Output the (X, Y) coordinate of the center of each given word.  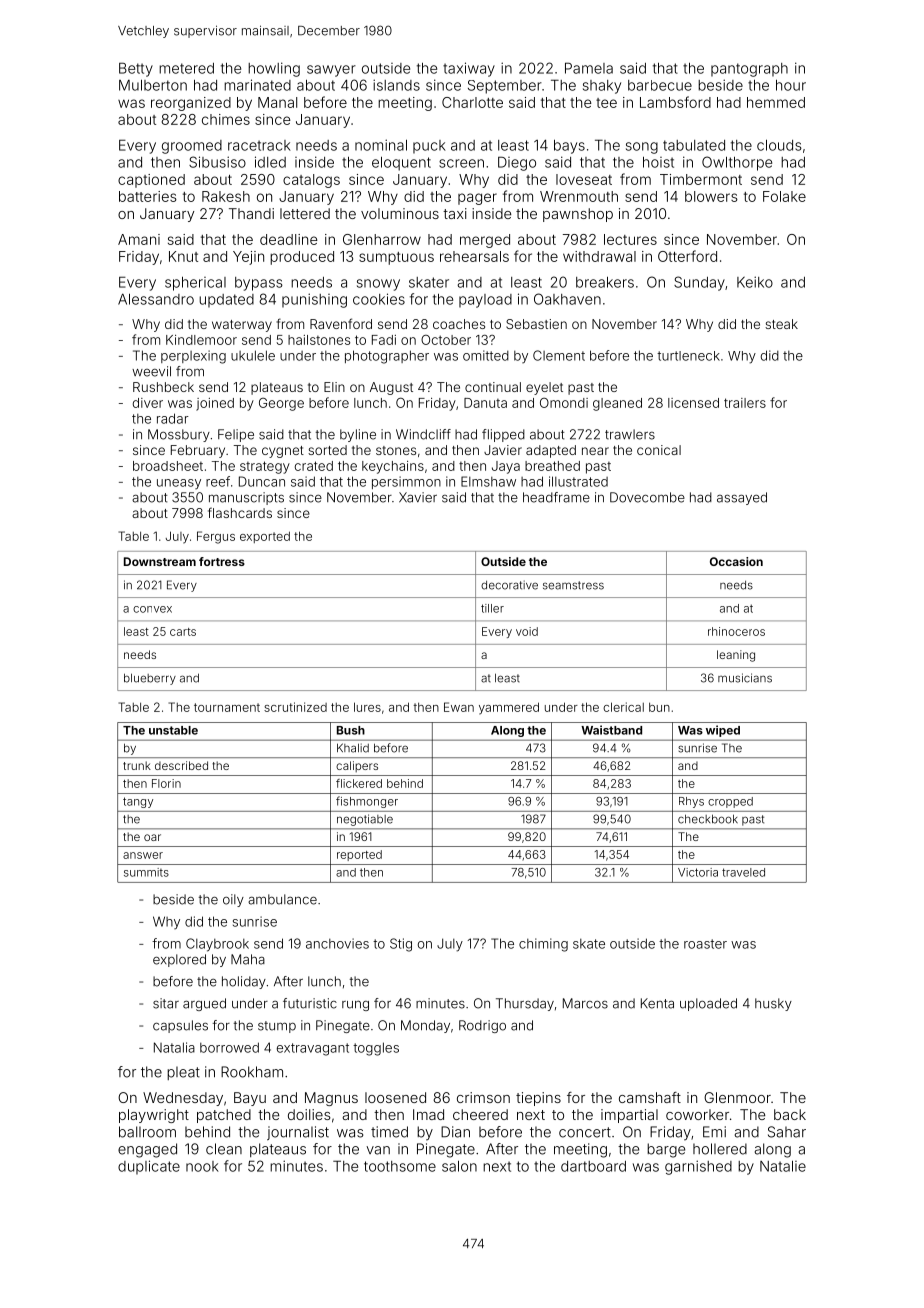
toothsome (400, 1166)
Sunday (699, 283)
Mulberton (153, 85)
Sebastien (536, 324)
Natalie (783, 1166)
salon (459, 1166)
